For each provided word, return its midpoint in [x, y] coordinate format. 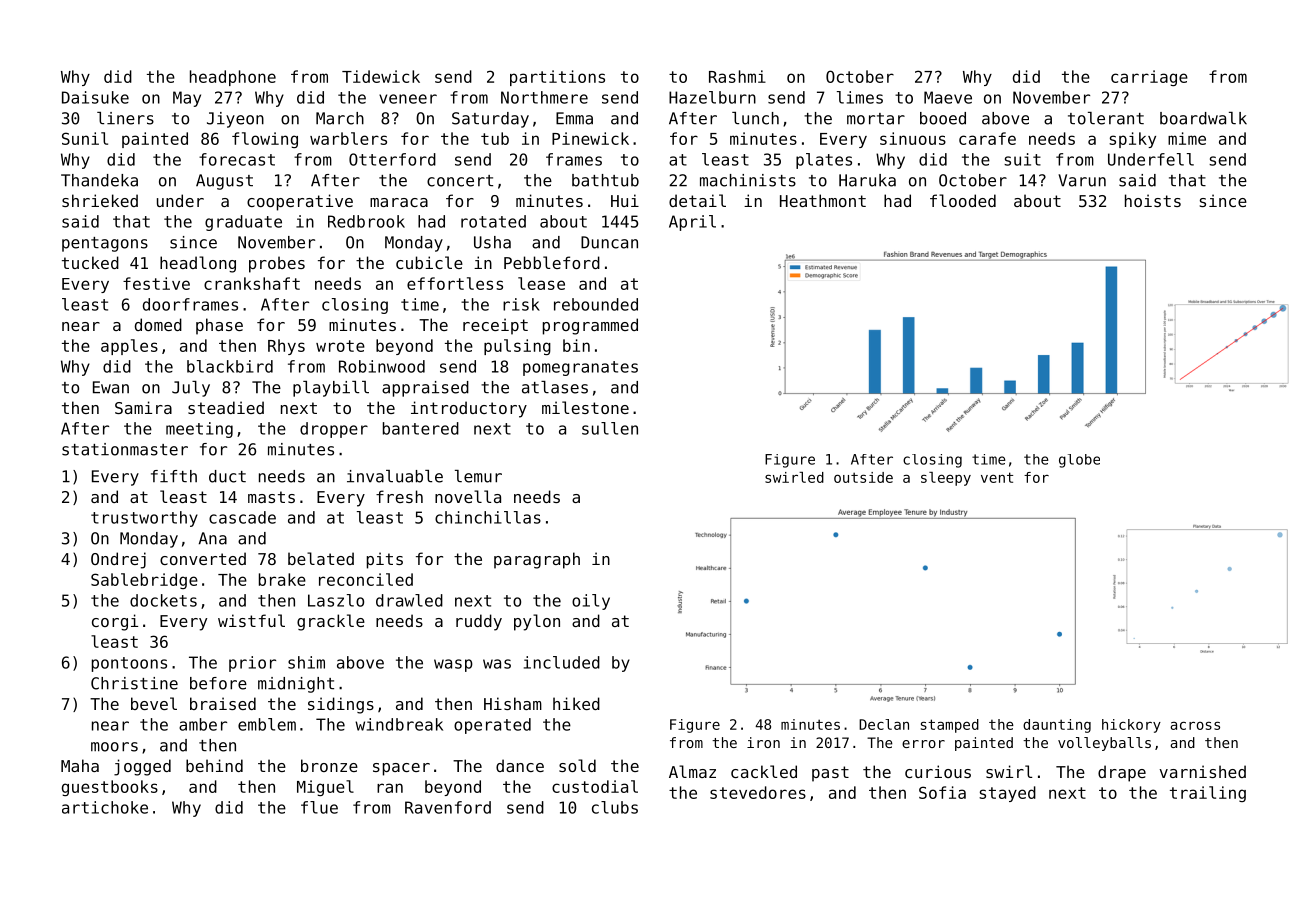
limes [860, 97]
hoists [1153, 200]
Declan [884, 724]
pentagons [105, 244]
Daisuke [95, 97]
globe [1079, 461]
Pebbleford [552, 262]
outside [863, 477]
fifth [174, 476]
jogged [142, 767]
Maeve [948, 97]
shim [306, 662]
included [562, 662]
